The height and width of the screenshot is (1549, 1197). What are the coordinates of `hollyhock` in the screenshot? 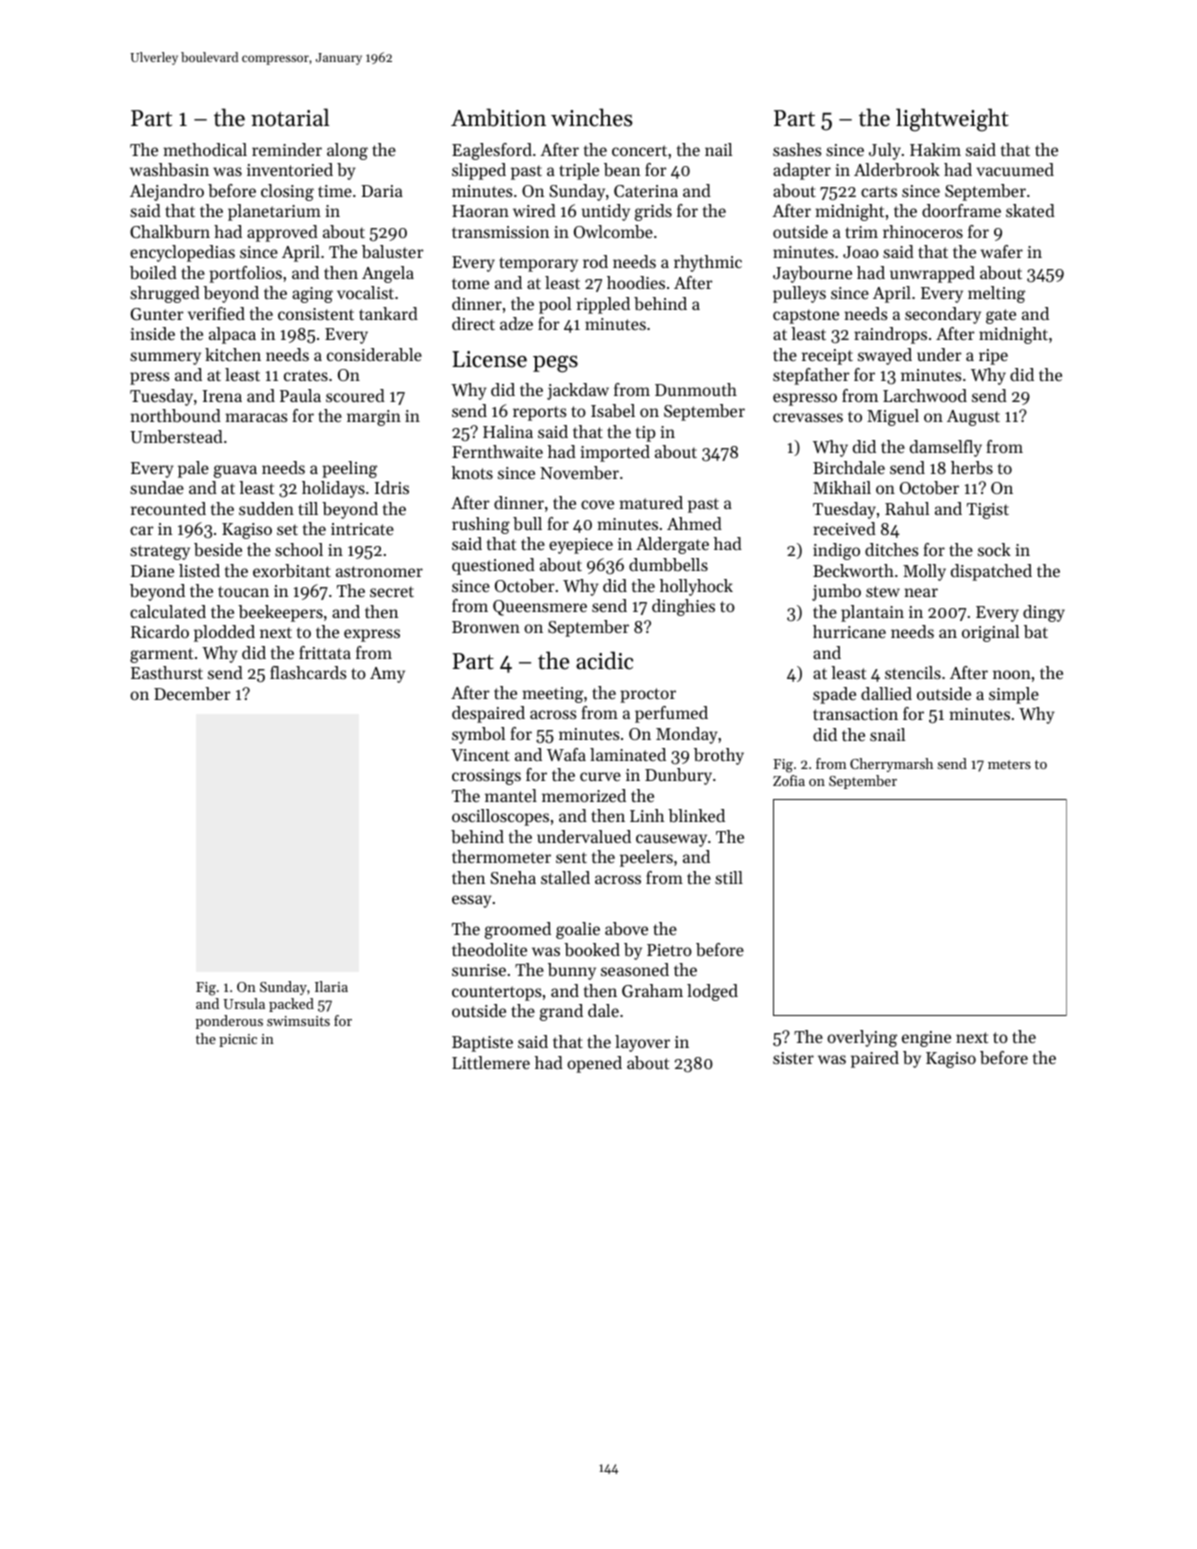 It's located at (696, 587).
